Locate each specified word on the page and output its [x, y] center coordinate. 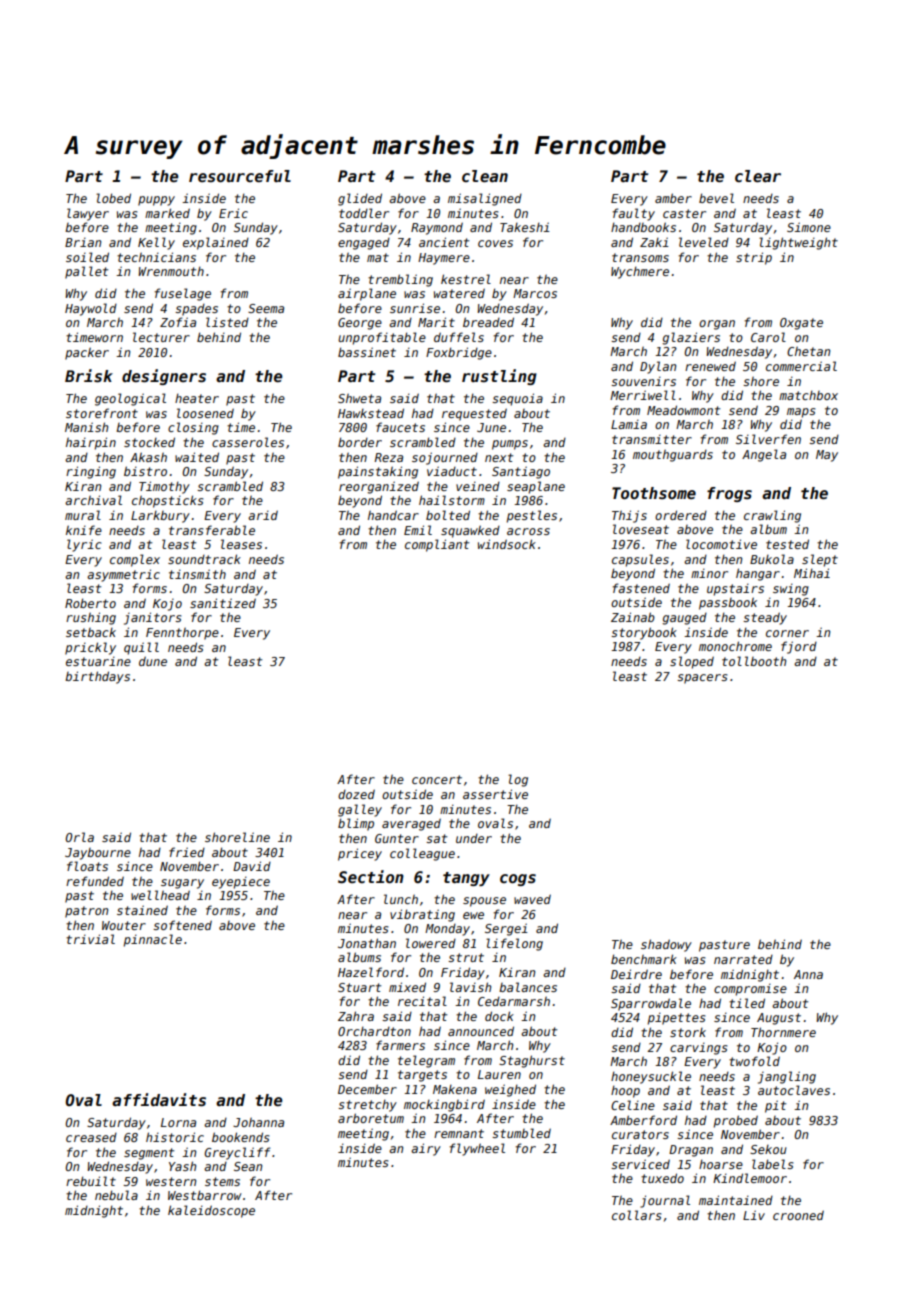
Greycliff [237, 1153]
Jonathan [367, 943]
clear [758, 176]
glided [360, 199]
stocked [149, 442]
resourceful [240, 176]
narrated [743, 959]
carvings [698, 1049]
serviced [640, 1164]
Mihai [812, 573]
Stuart [359, 987]
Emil [418, 530]
